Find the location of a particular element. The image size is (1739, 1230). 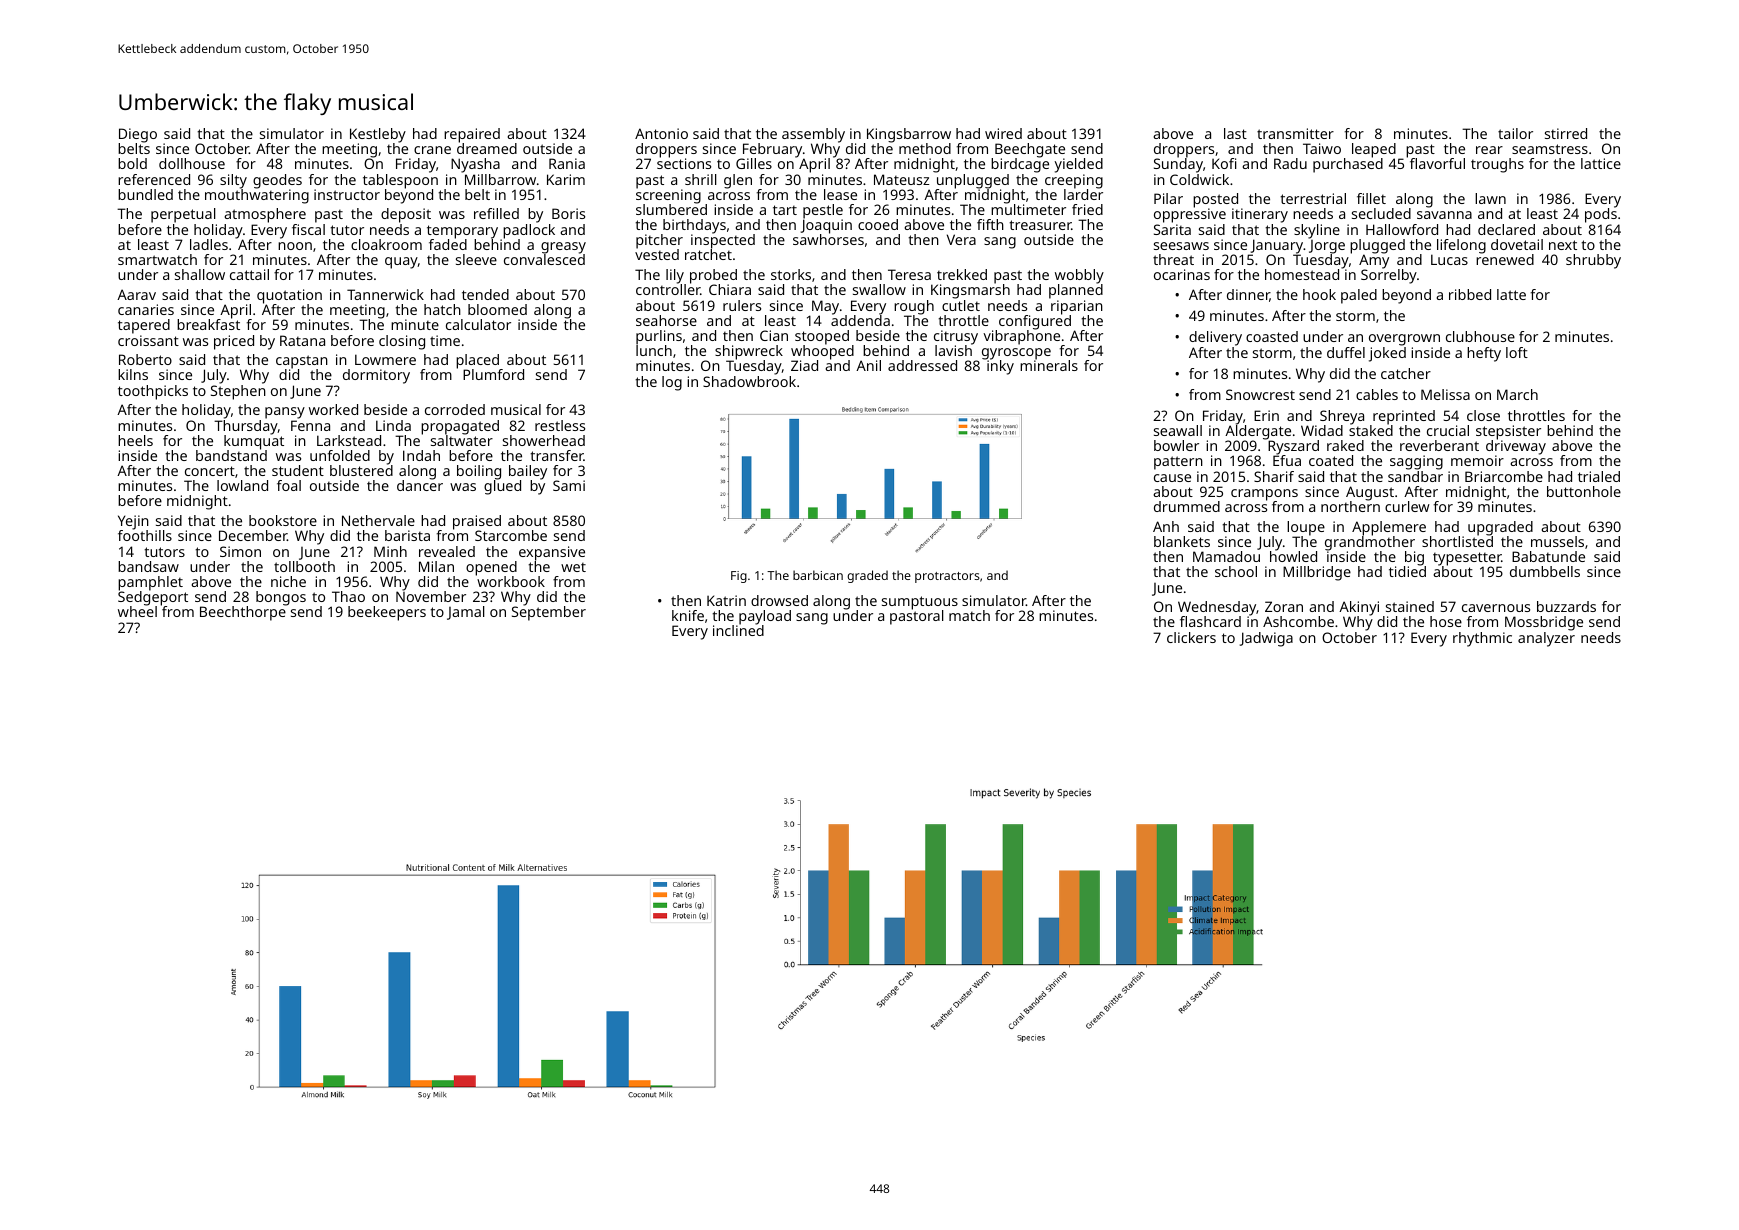

wet is located at coordinates (573, 567).
